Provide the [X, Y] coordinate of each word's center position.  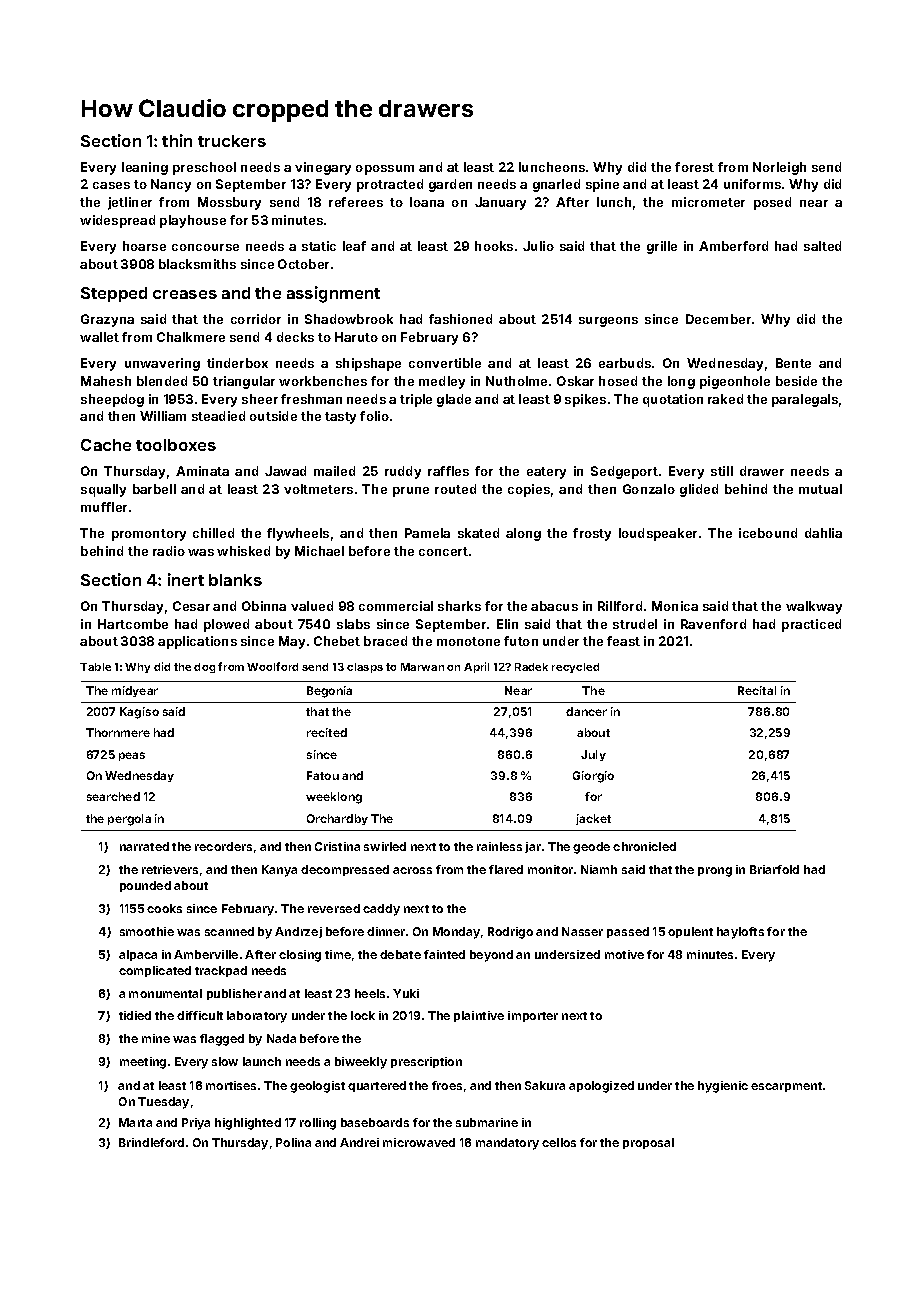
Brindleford [151, 1142]
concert [443, 551]
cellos [559, 1142]
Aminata [202, 471]
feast [623, 641]
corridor [256, 319]
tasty [340, 418]
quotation [673, 400]
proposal [648, 1143]
